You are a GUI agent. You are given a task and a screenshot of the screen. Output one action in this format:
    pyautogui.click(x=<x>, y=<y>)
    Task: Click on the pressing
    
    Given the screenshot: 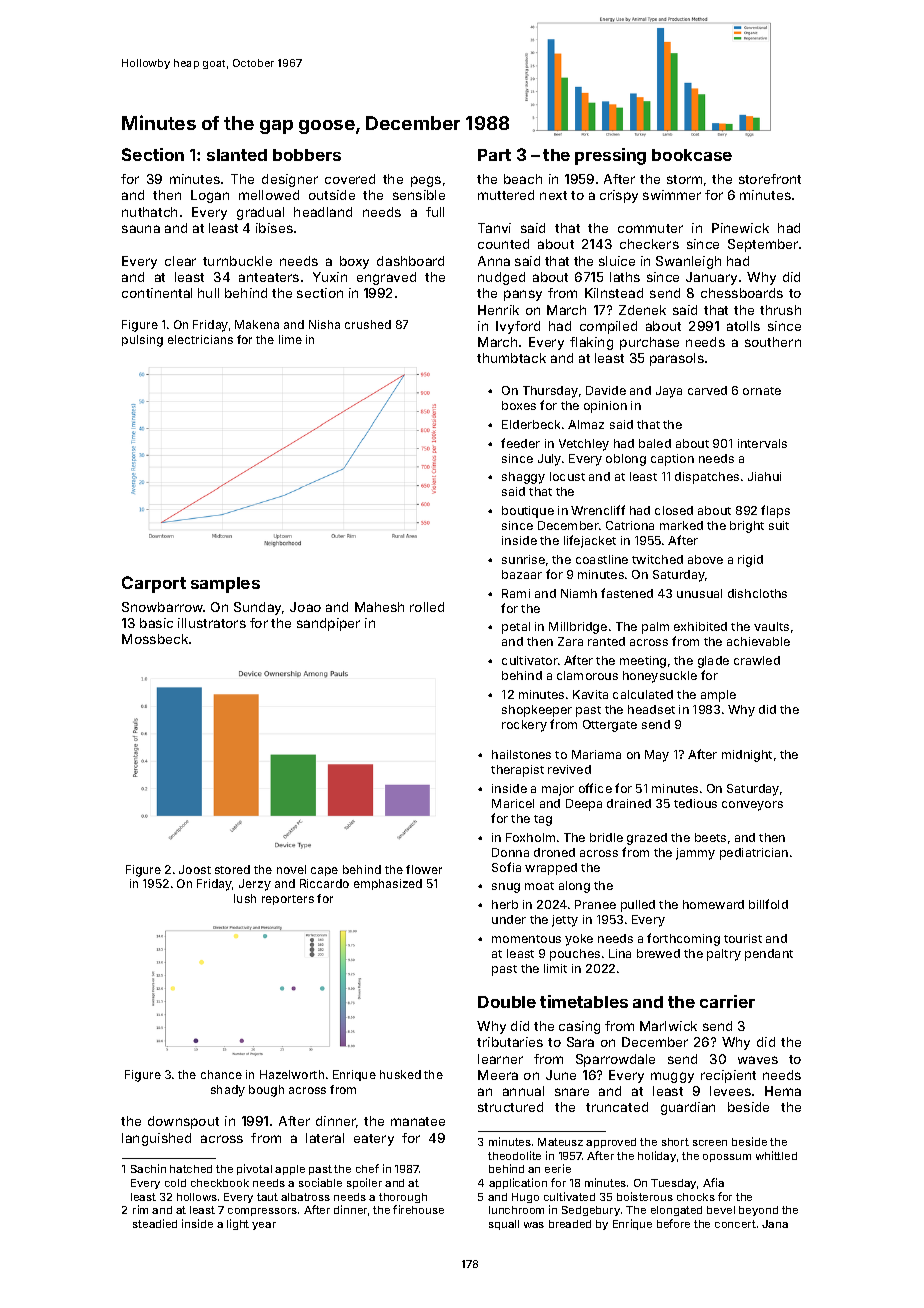 What is the action you would take?
    pyautogui.click(x=610, y=156)
